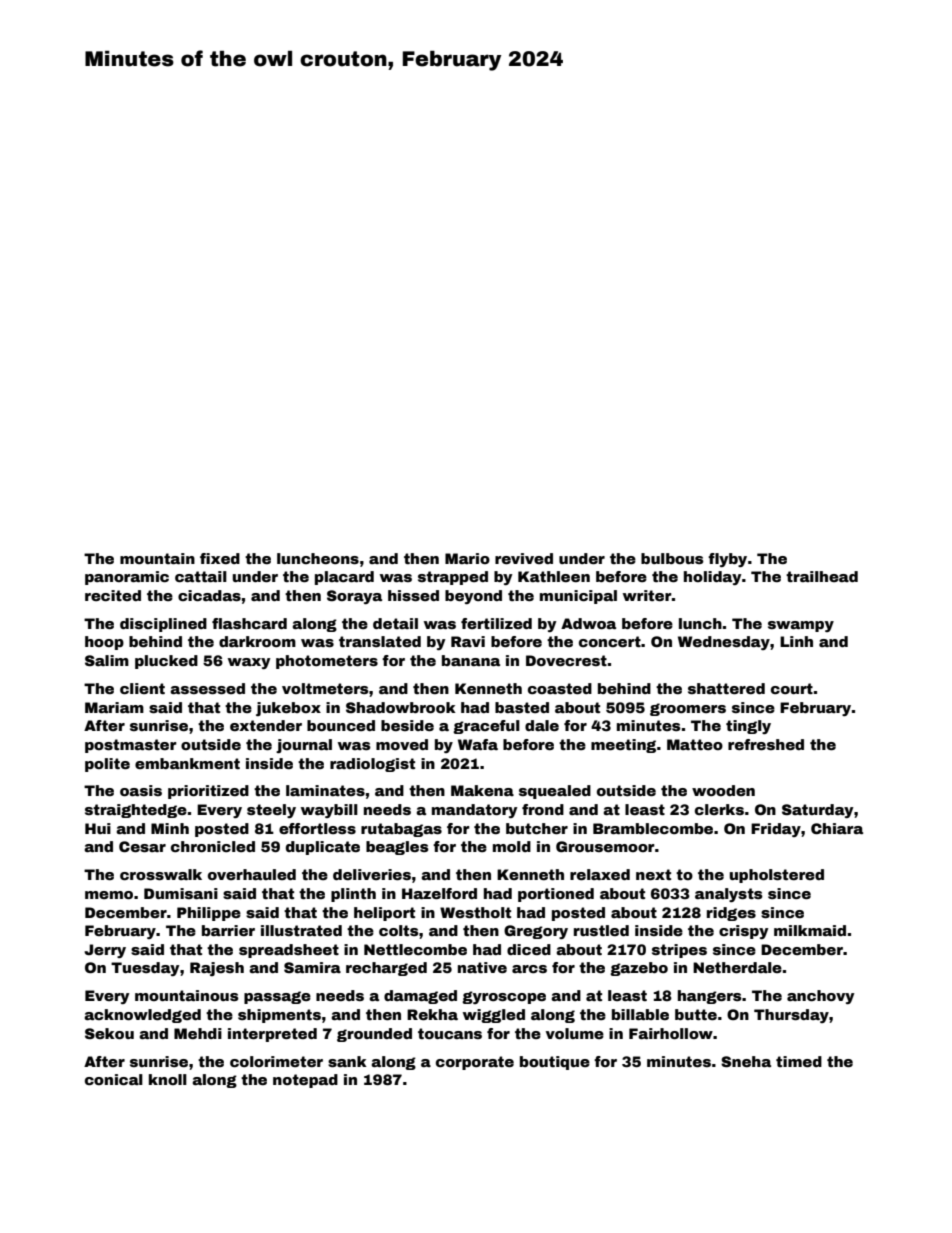 Image resolution: width=952 pixels, height=1233 pixels. I want to click on Matteo, so click(695, 744).
